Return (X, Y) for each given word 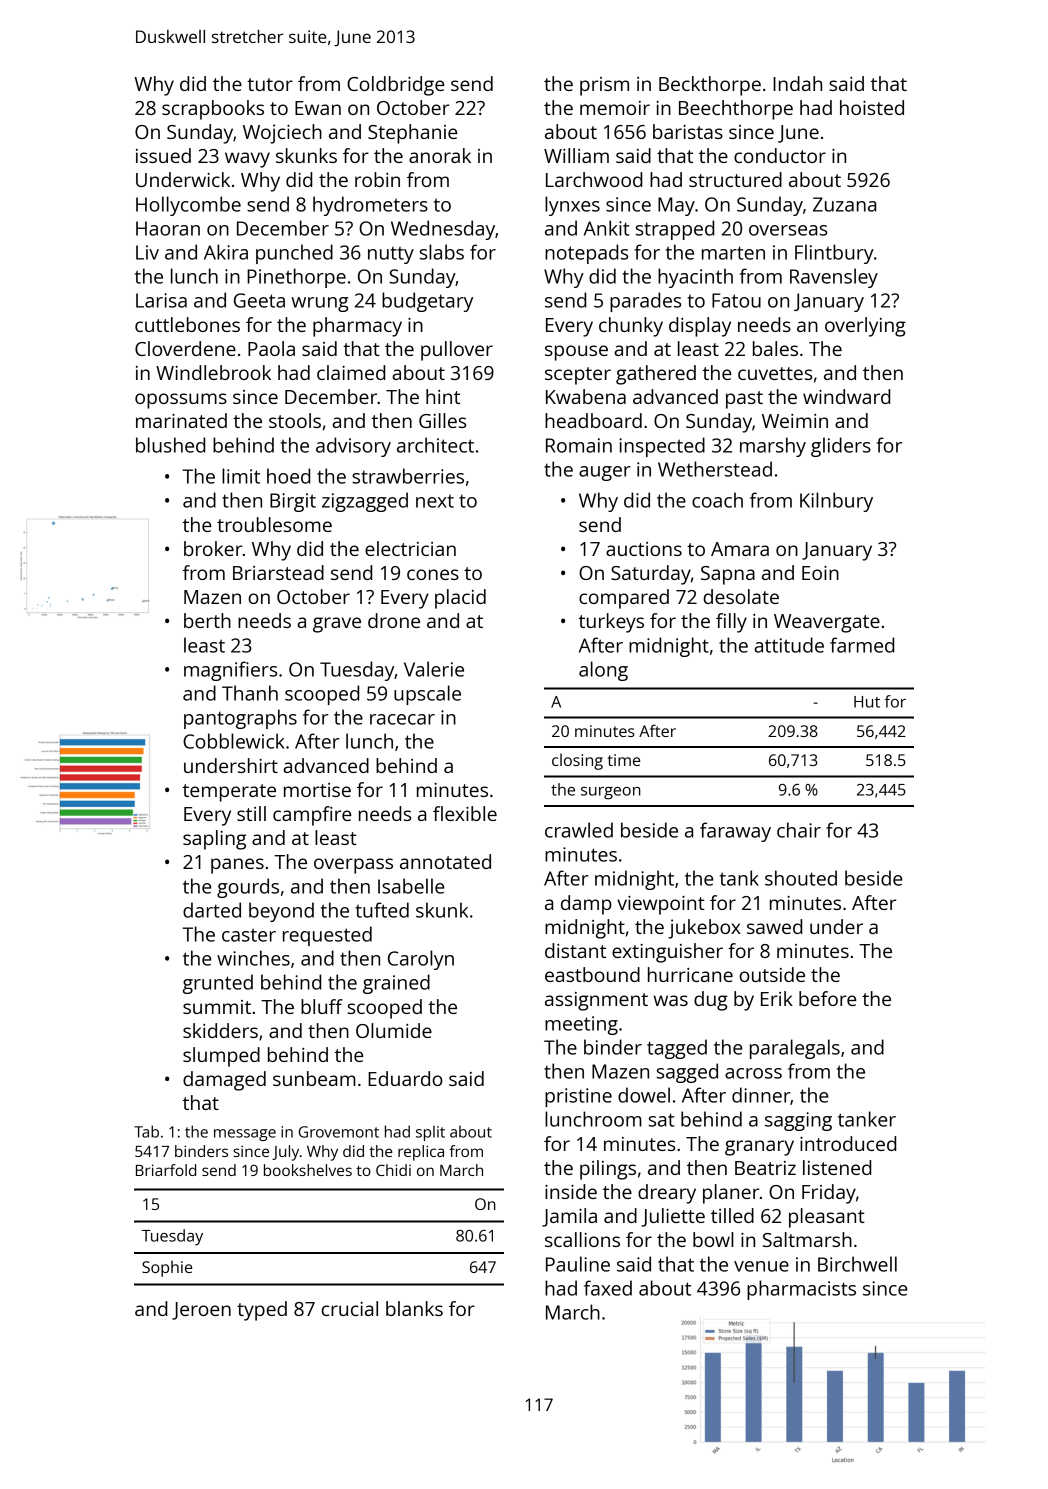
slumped (221, 1057)
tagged (677, 1049)
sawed (774, 926)
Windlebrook (213, 372)
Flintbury (834, 254)
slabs (442, 252)
